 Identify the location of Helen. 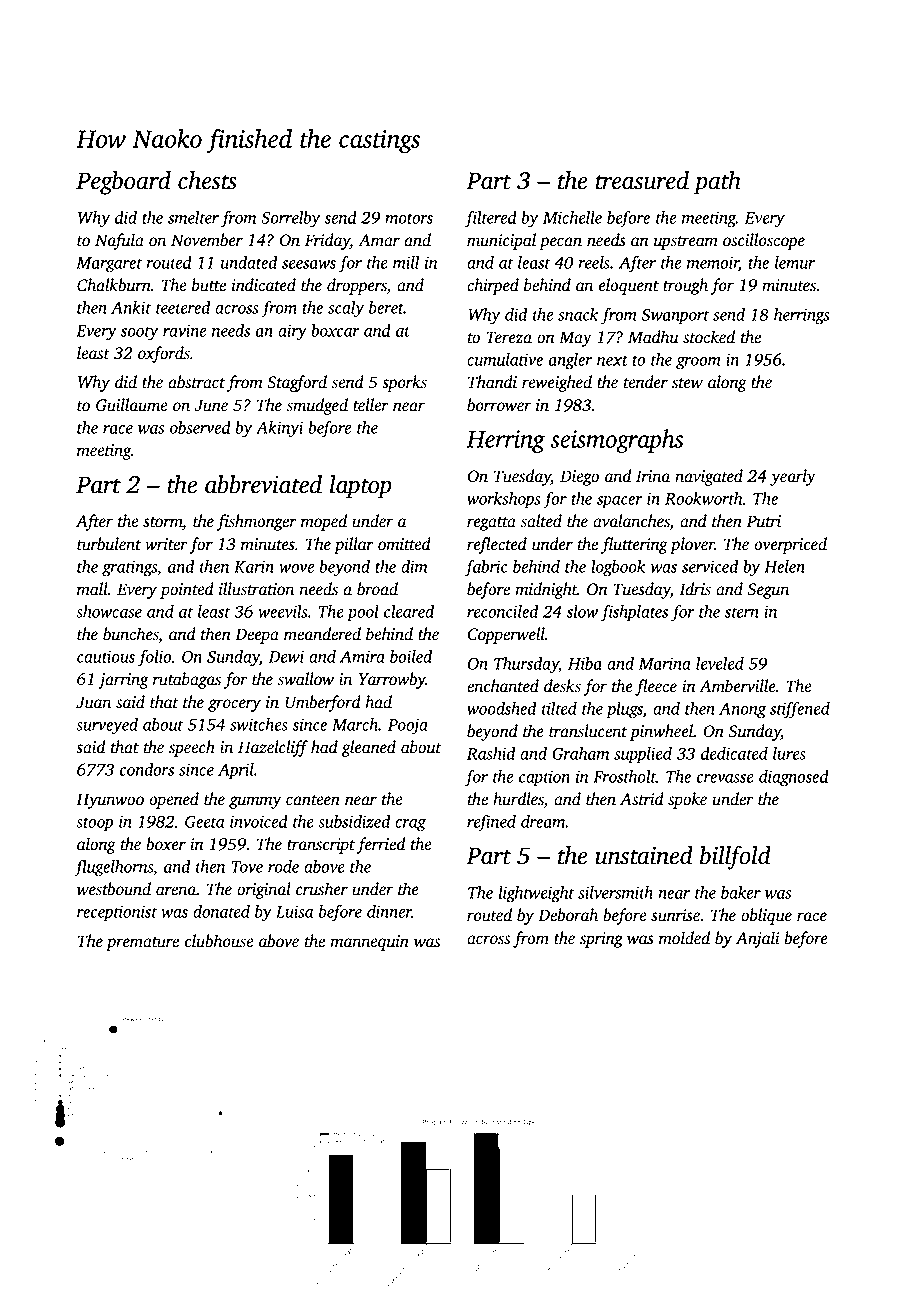
(784, 566).
